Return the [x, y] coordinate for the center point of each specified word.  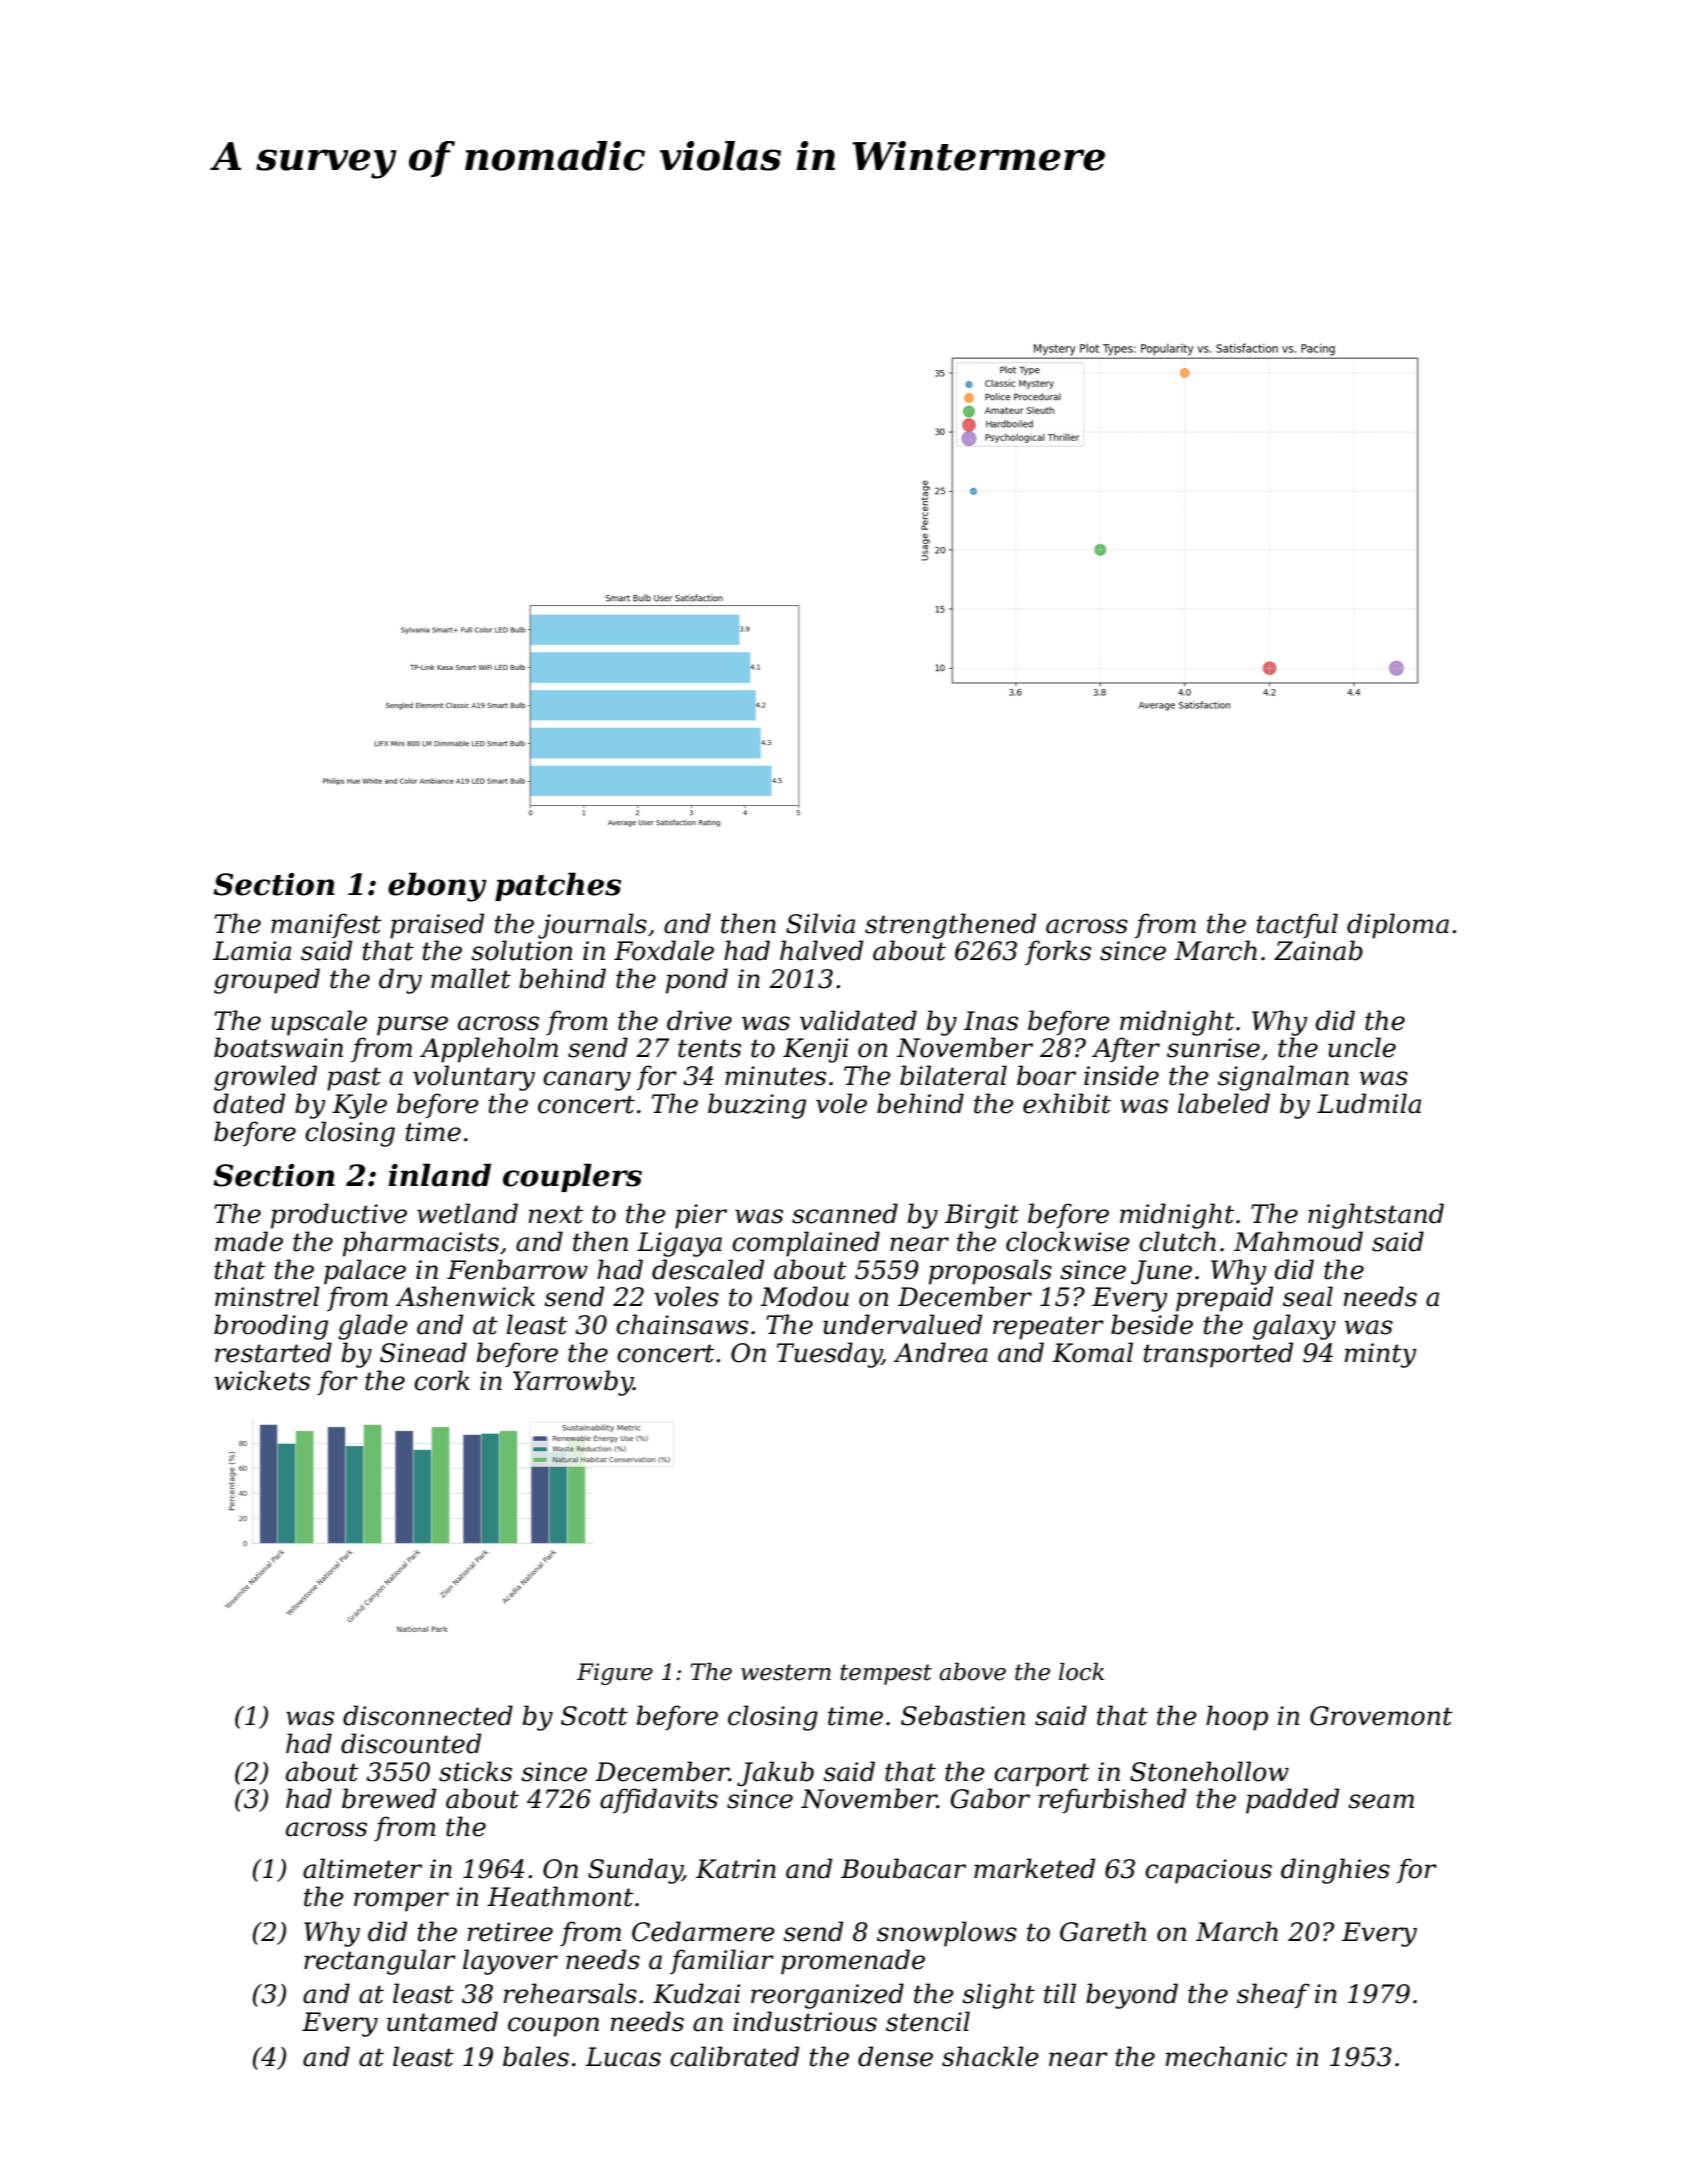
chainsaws [682, 1324]
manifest [326, 925]
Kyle [359, 1106]
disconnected [428, 1715]
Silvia [820, 923]
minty [1381, 1355]
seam [1381, 1801]
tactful [1297, 925]
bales [536, 2056]
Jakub [775, 1774]
